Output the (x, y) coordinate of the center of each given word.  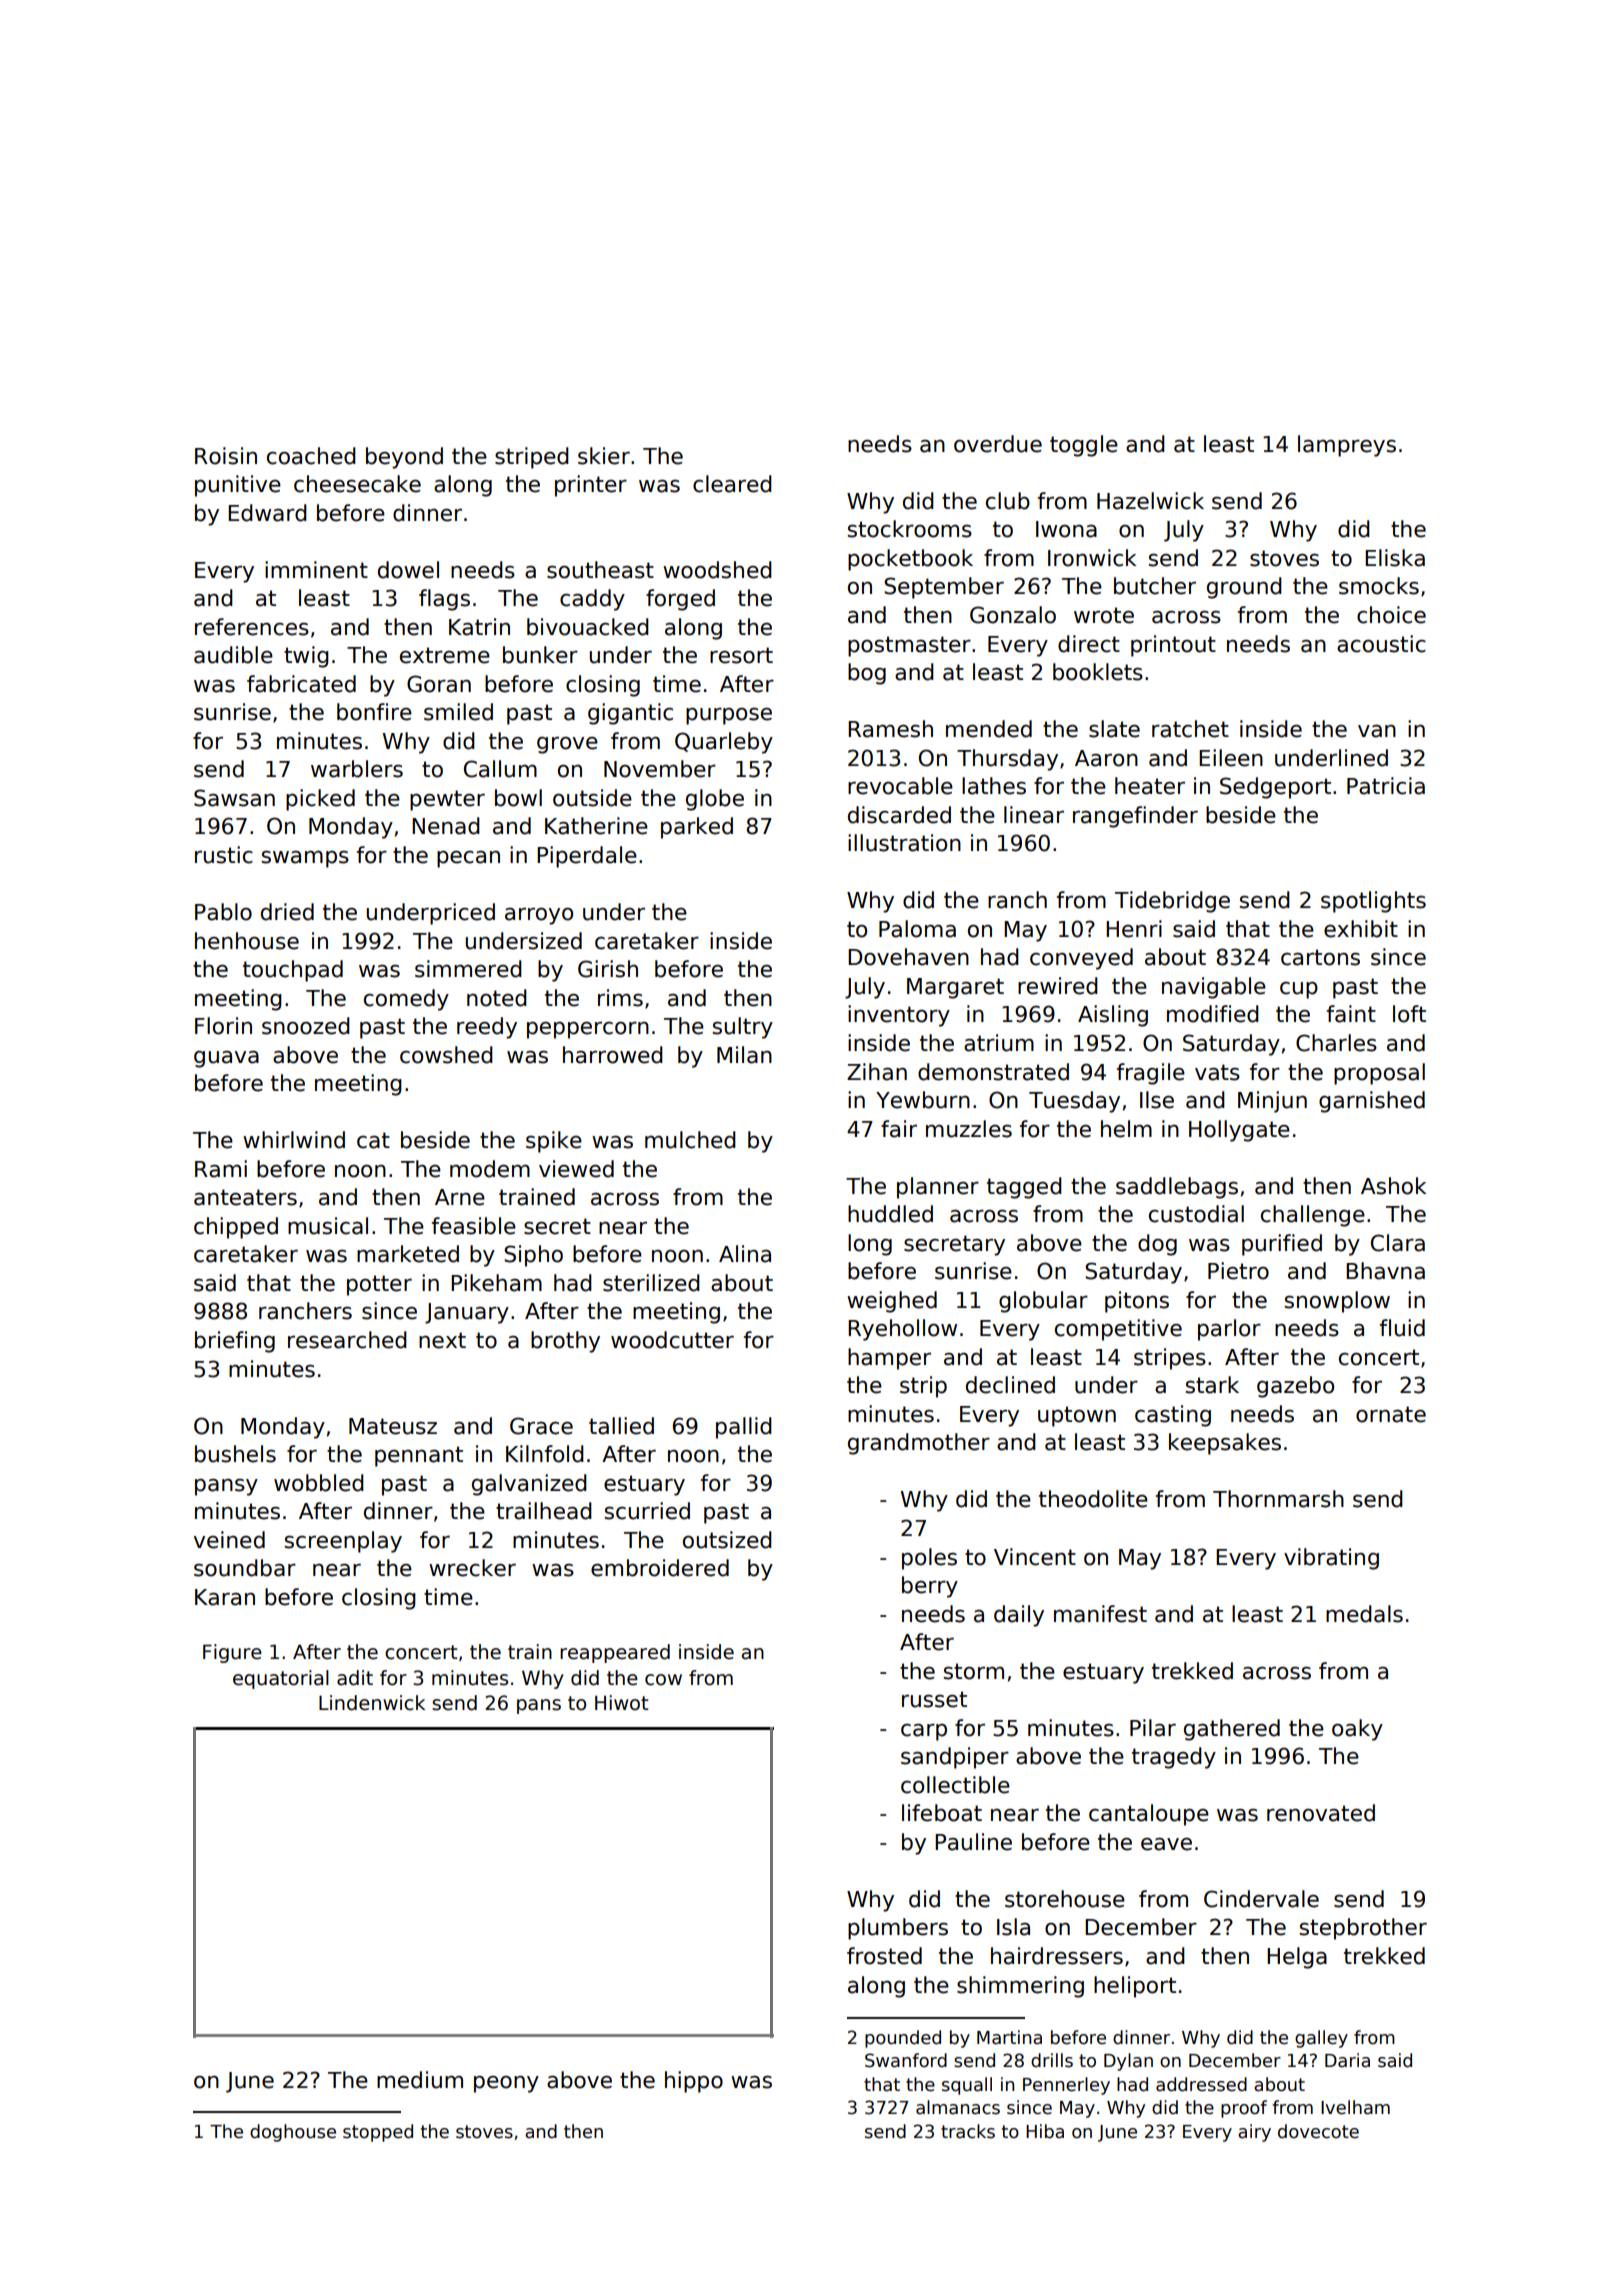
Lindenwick (372, 1703)
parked (697, 828)
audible (233, 655)
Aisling (1113, 1016)
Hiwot (621, 1703)
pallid (744, 1428)
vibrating (1331, 1559)
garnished (1372, 1102)
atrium (999, 1043)
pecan (468, 859)
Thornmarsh (1278, 1499)
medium (420, 2080)
